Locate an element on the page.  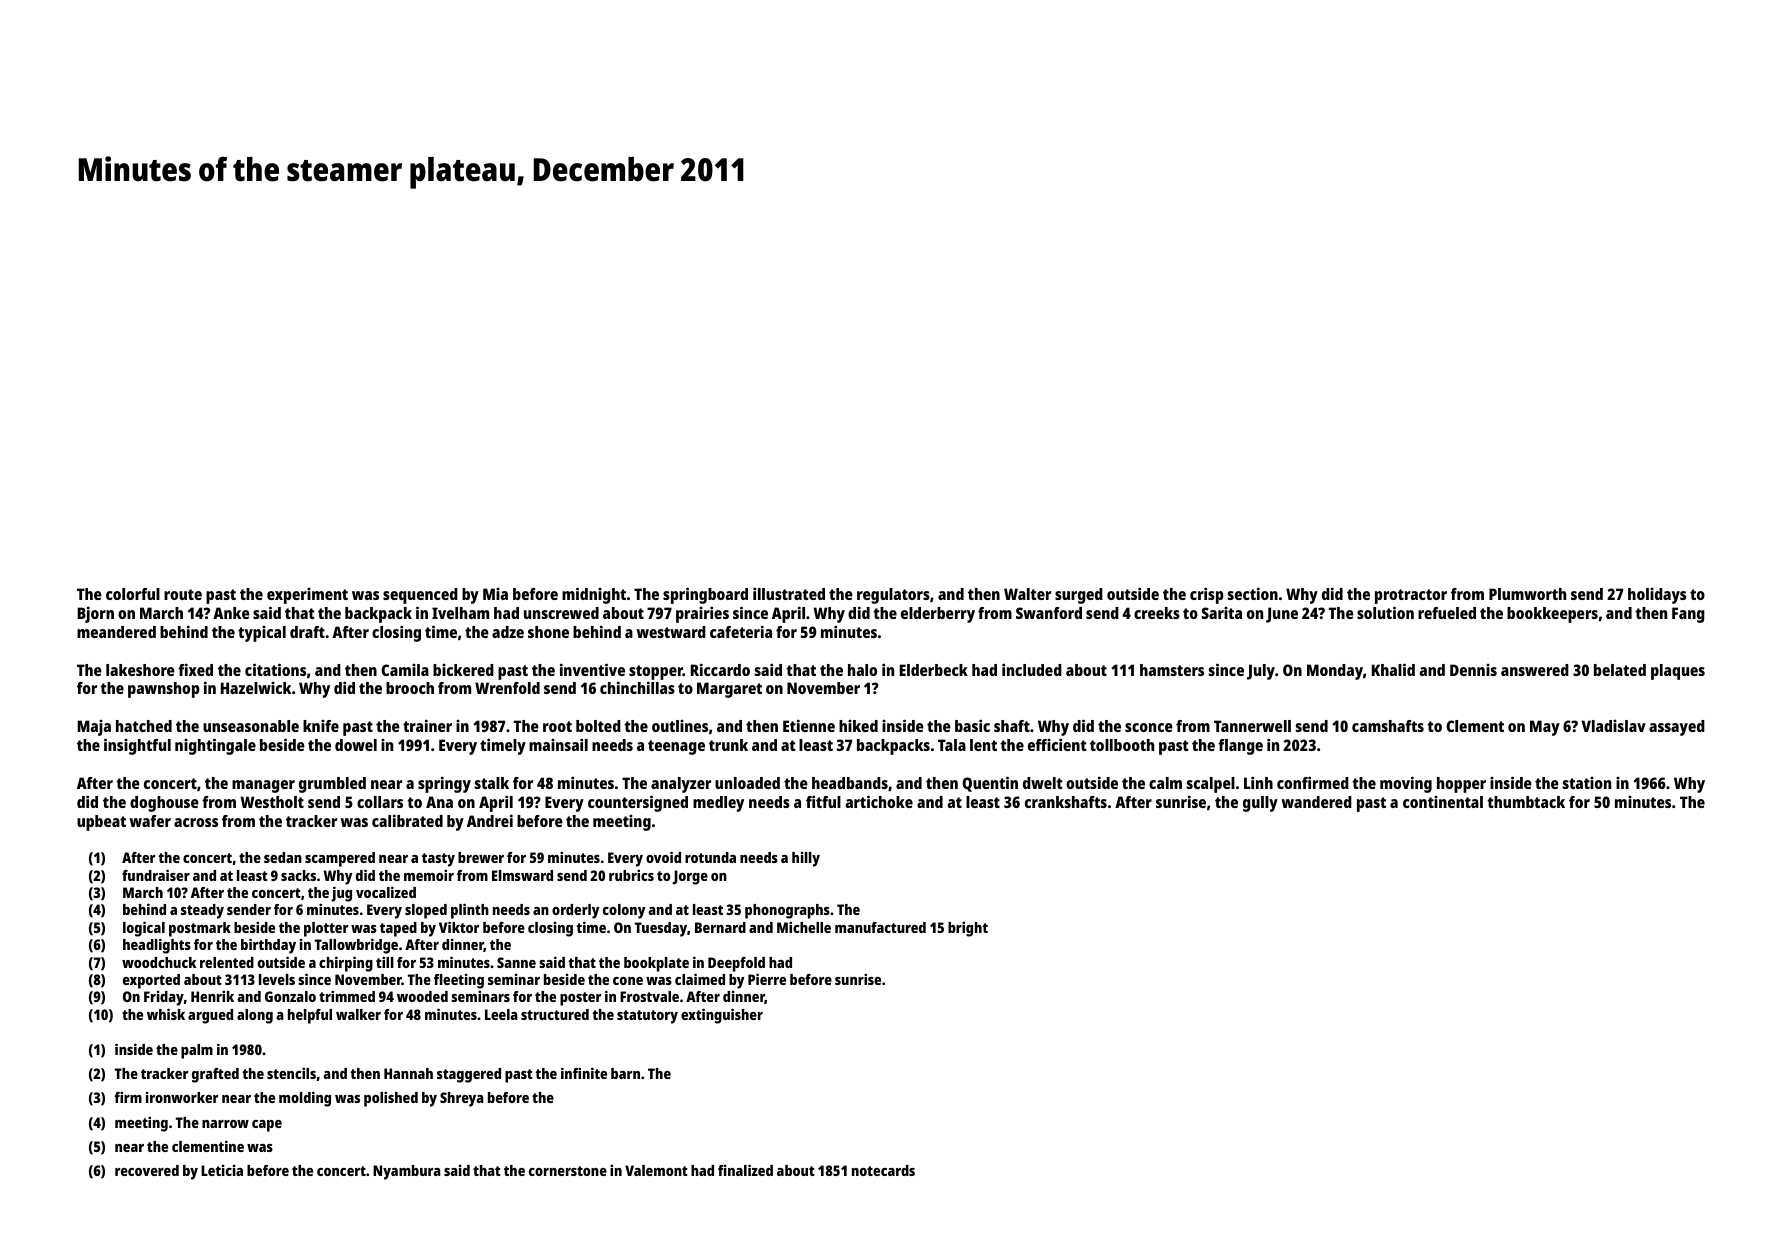
elderberry is located at coordinates (938, 615).
